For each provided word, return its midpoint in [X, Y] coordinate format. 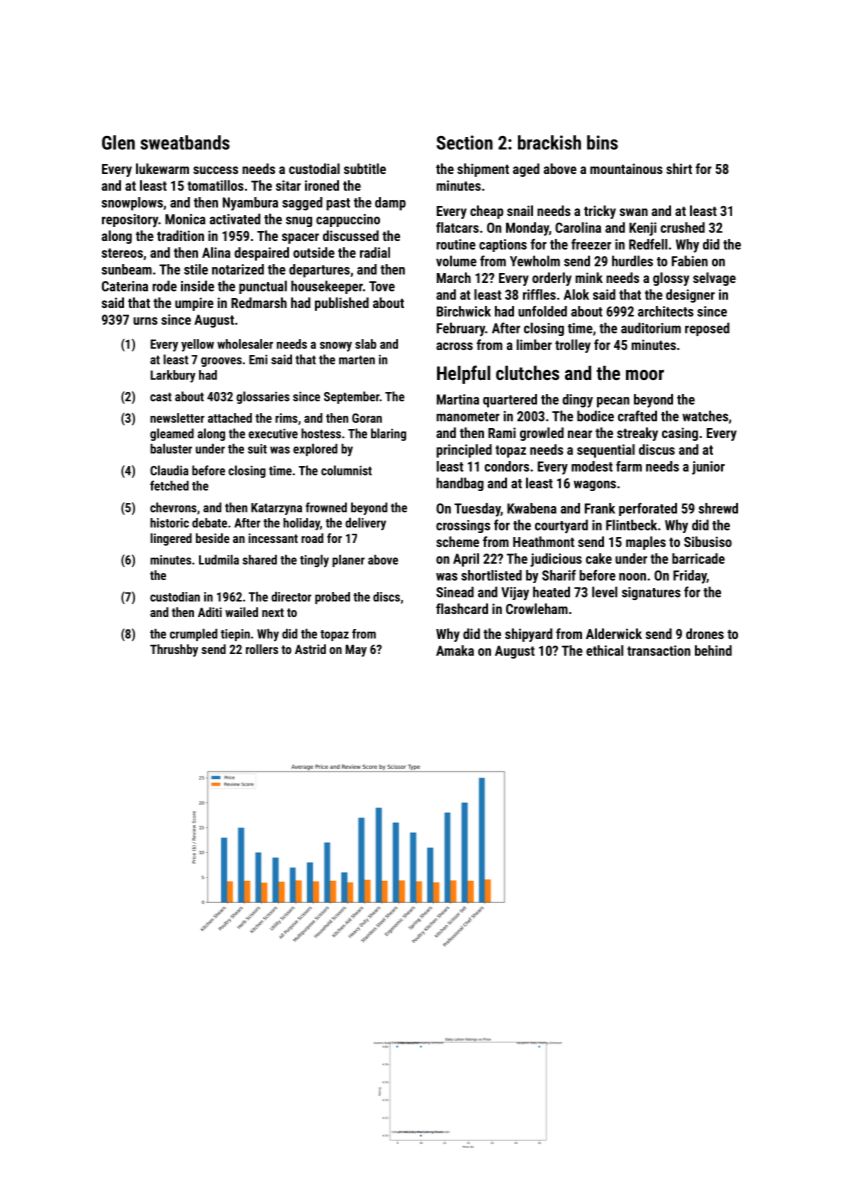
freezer [591, 244]
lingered [171, 539]
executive [273, 433]
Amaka [455, 650]
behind [713, 650]
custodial [314, 168]
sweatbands [185, 142]
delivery [365, 524]
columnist [346, 470]
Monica [185, 219]
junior [708, 468]
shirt [679, 168]
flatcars [457, 227]
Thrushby [174, 650]
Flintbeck [631, 525]
